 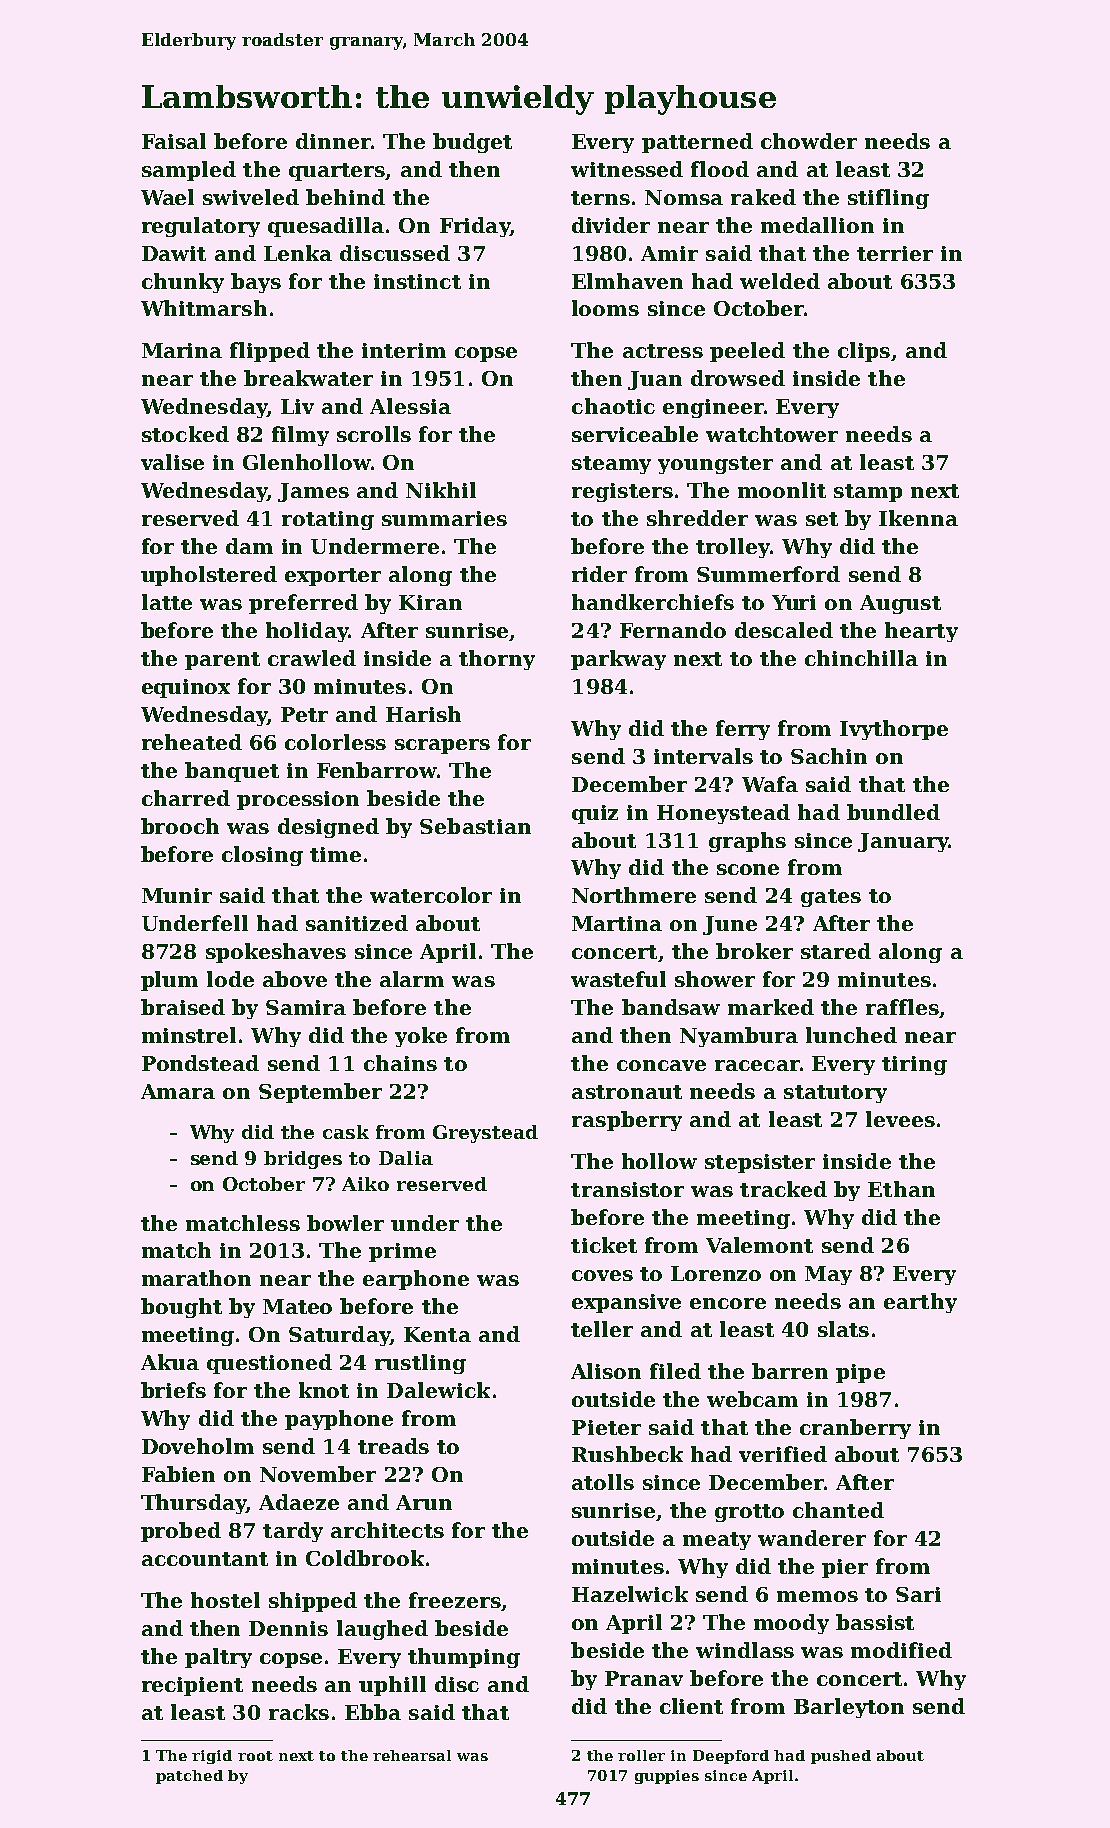 I want to click on levees, so click(x=900, y=1119).
